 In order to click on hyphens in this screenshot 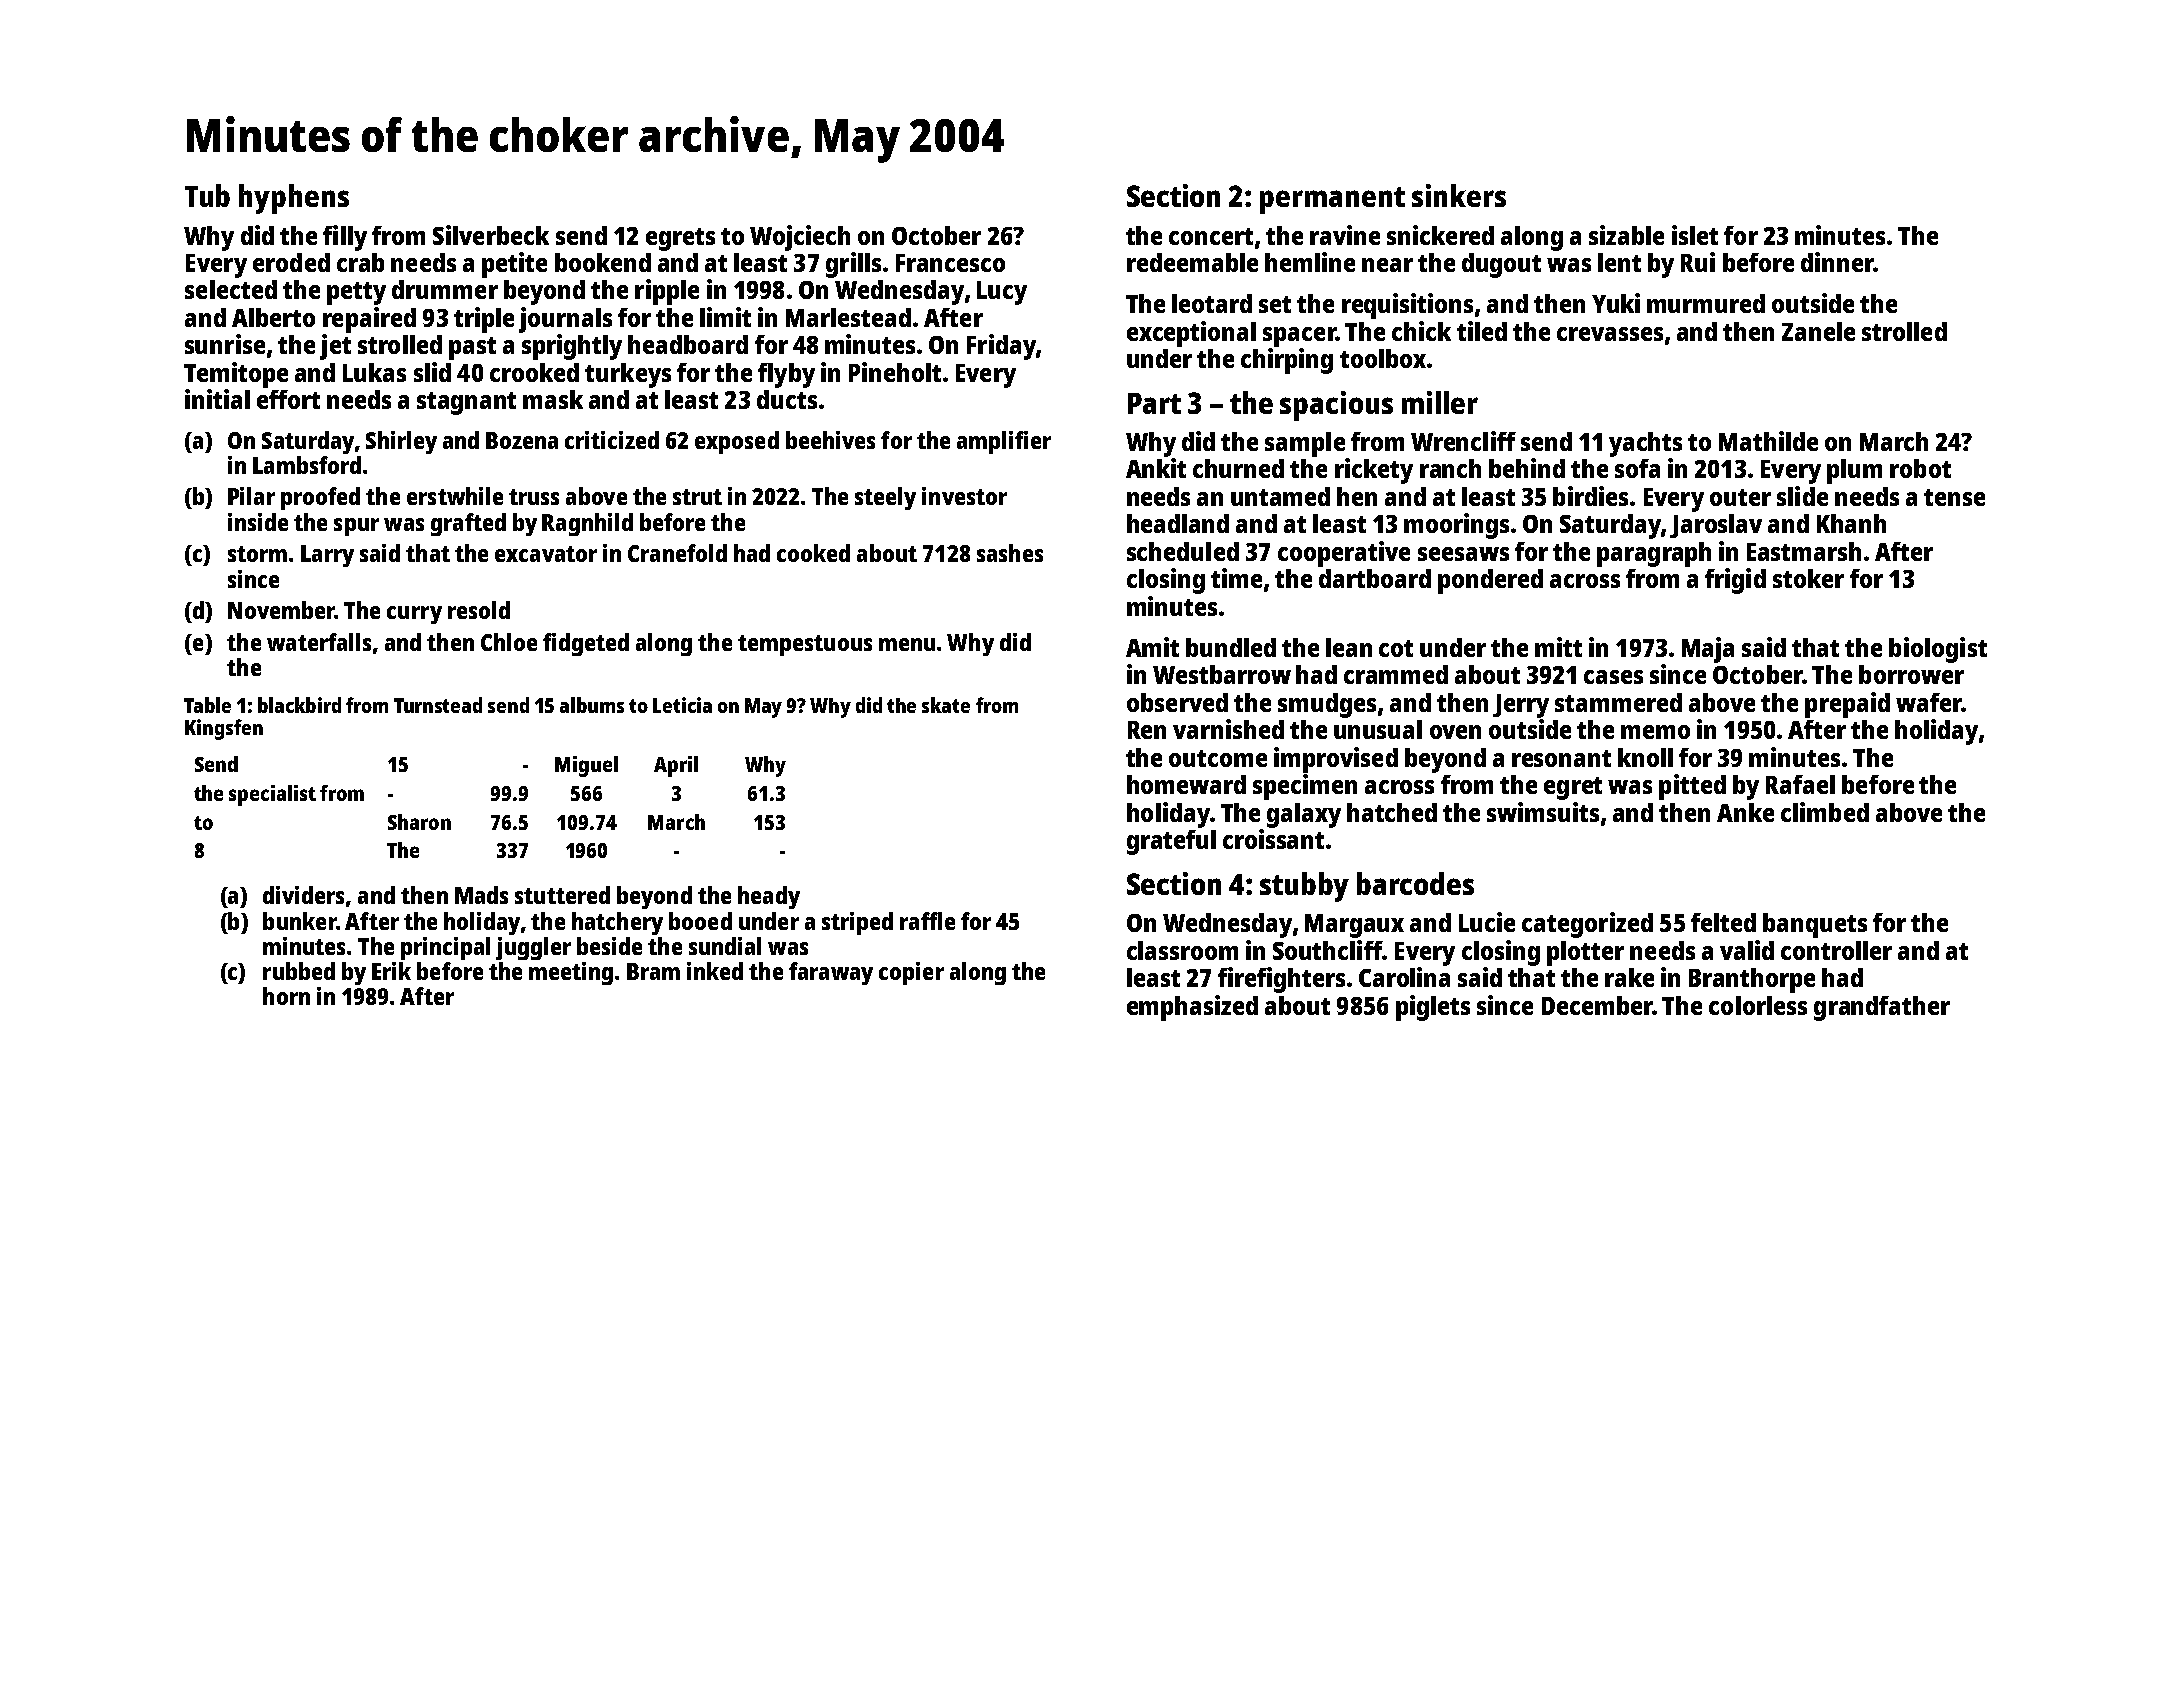, I will do `click(294, 199)`.
